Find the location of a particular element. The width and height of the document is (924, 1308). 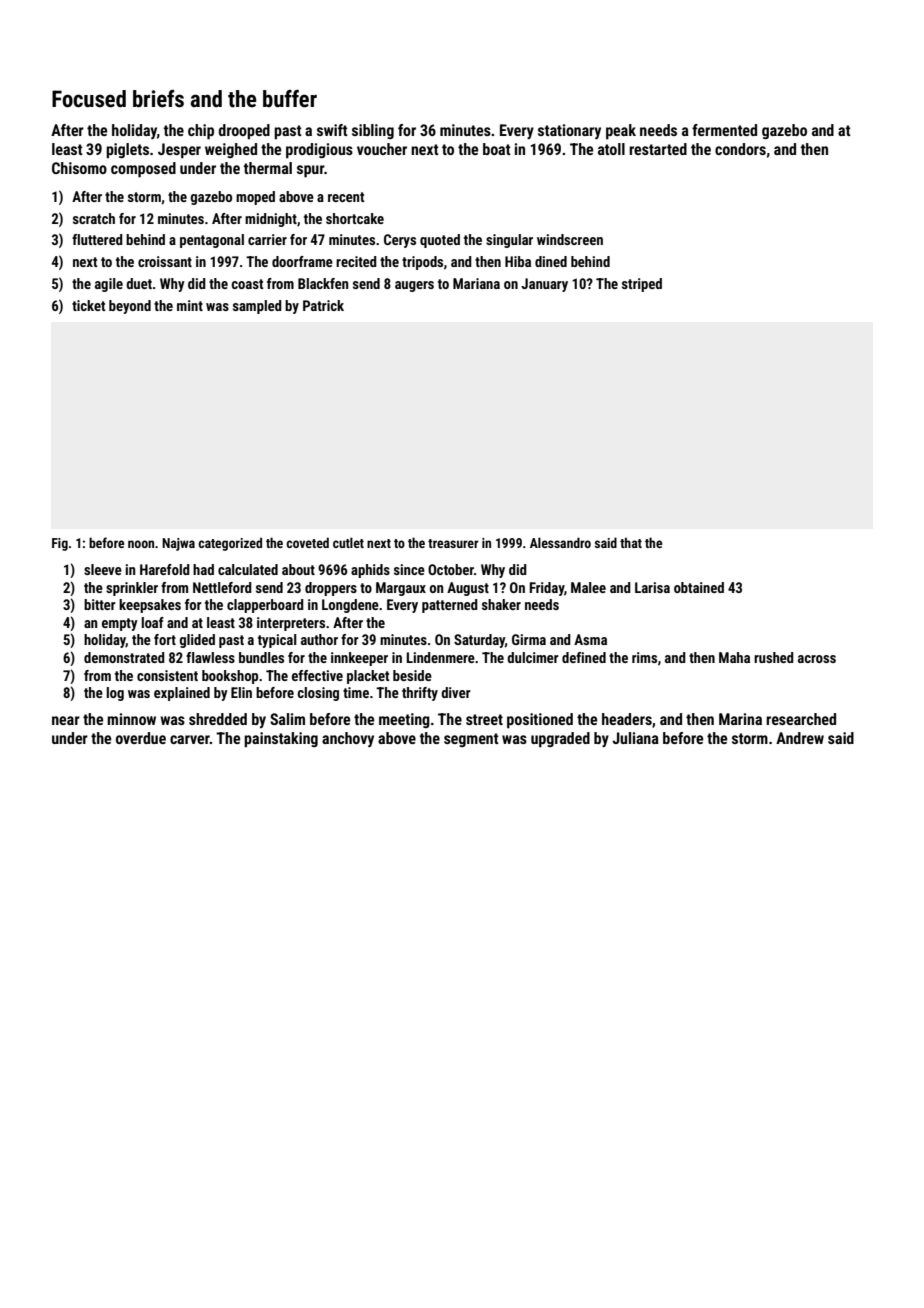

segment is located at coordinates (471, 740).
